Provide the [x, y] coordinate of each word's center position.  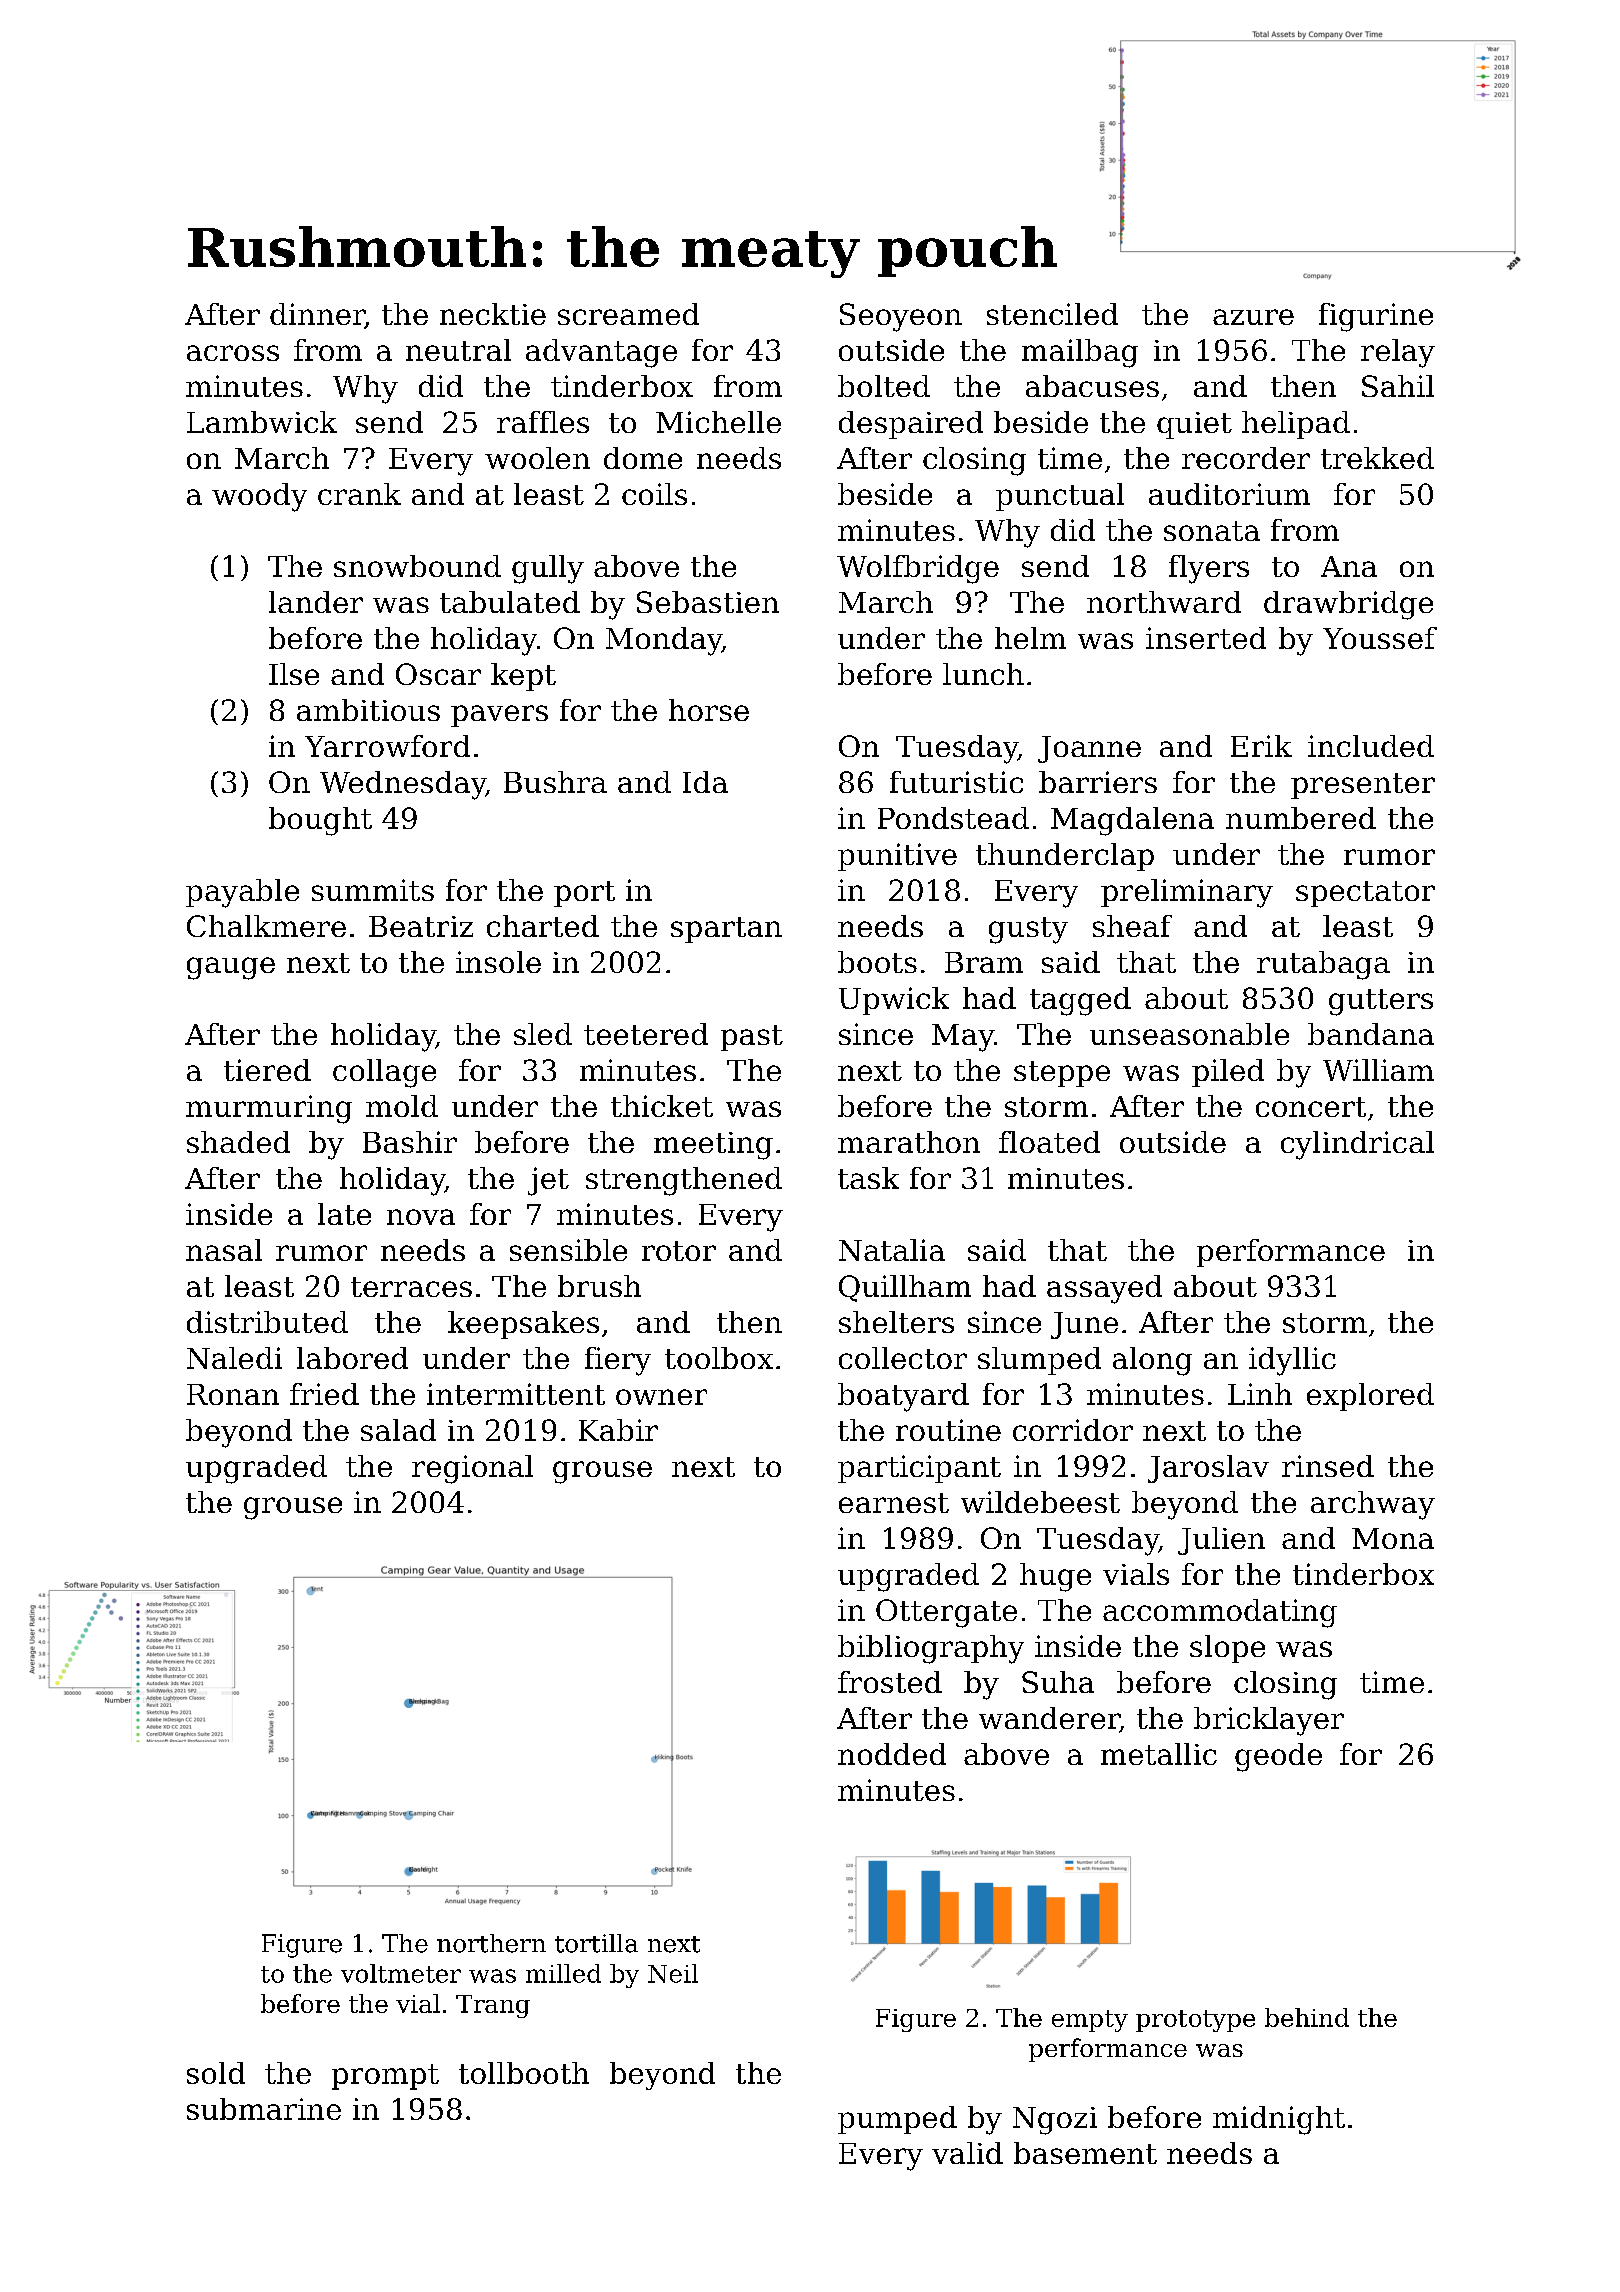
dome [643, 458]
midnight [1279, 2120]
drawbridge [1348, 605]
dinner [317, 315]
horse [709, 710]
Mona [1393, 1538]
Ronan [233, 1394]
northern [491, 1943]
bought [320, 821]
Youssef [1380, 638]
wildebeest [1040, 1502]
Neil [673, 1973]
